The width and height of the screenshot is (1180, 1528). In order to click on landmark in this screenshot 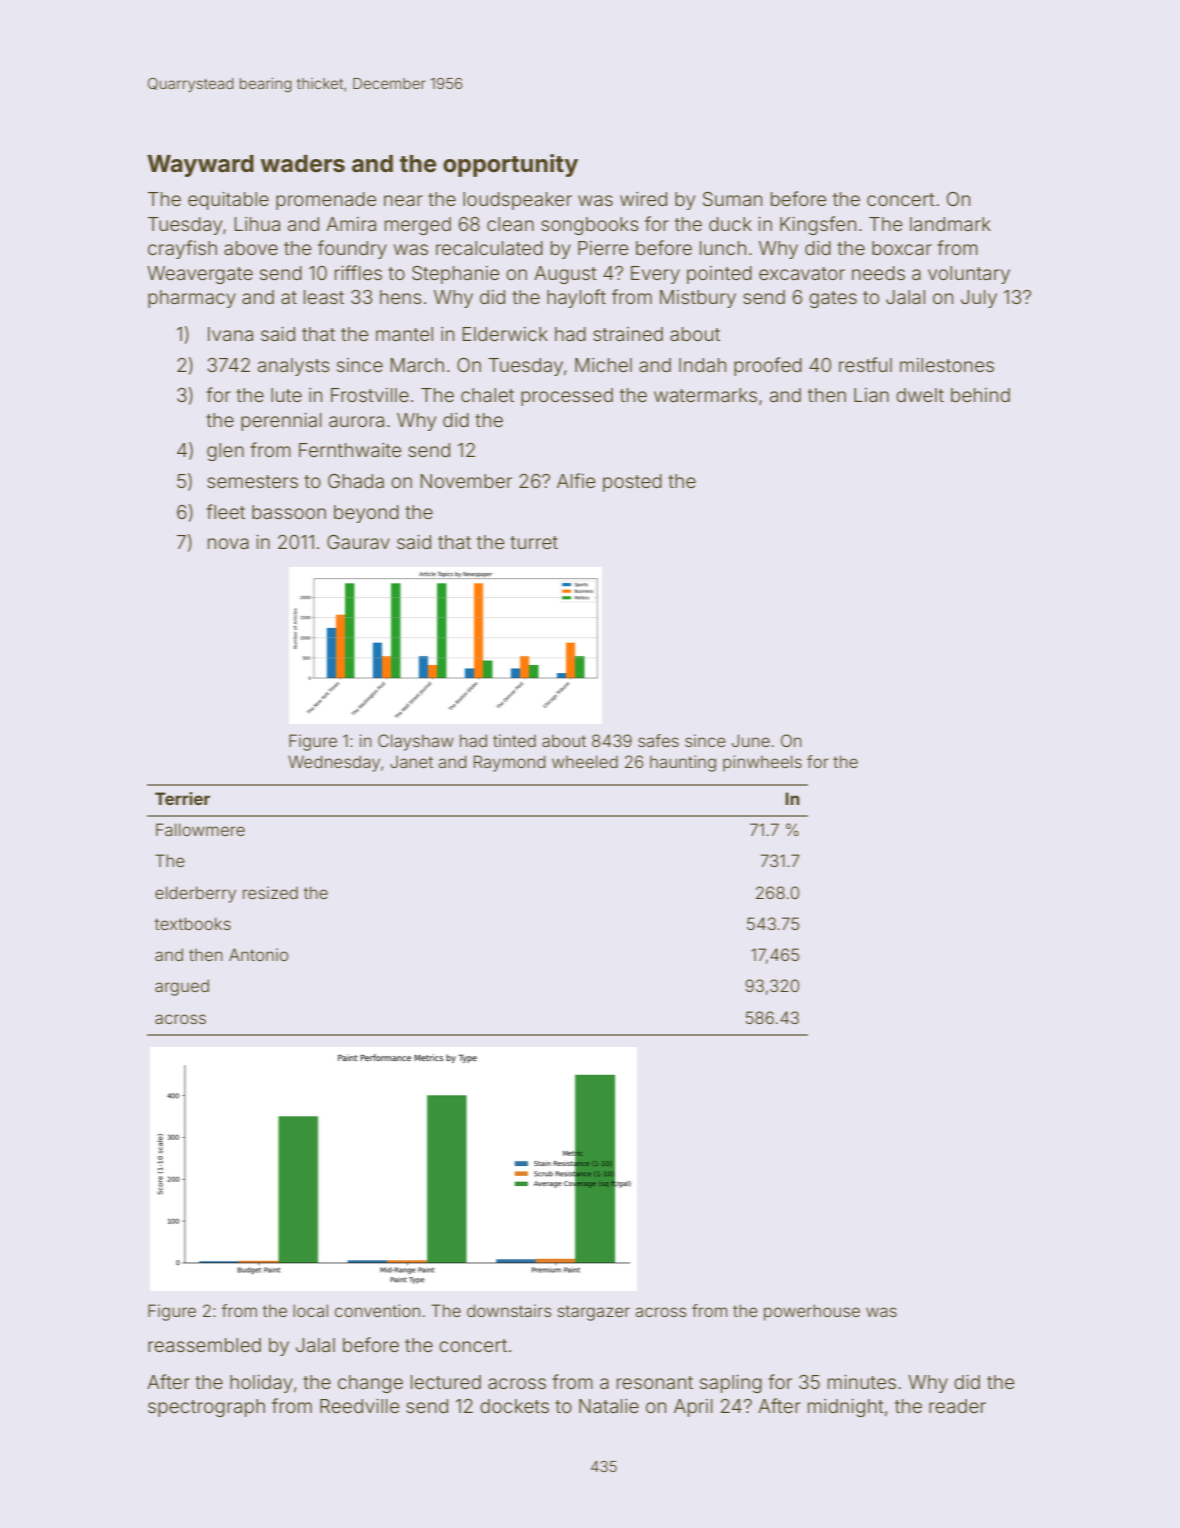, I will do `click(950, 224)`.
